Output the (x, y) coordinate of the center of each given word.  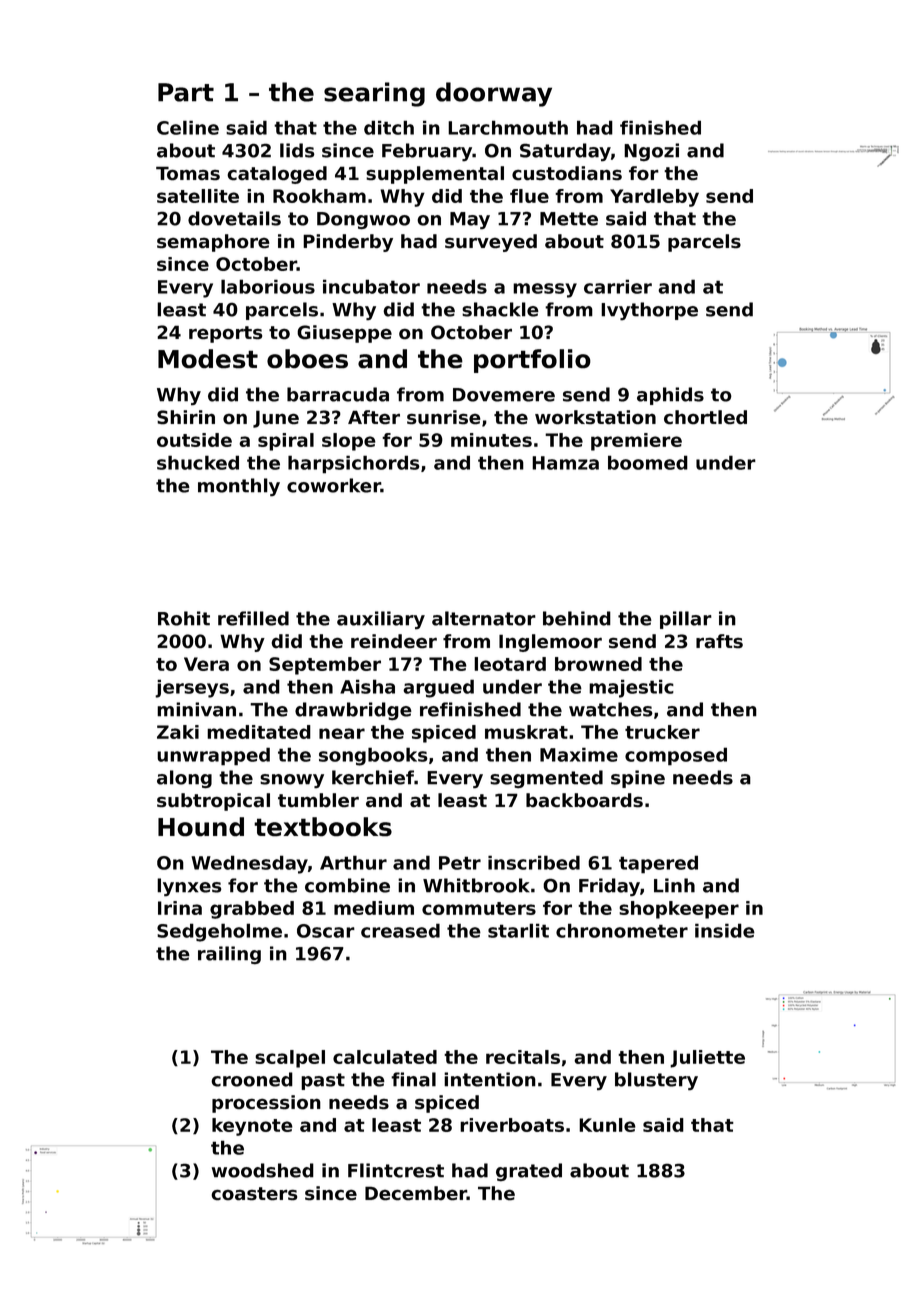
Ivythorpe (649, 311)
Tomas (188, 173)
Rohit (184, 618)
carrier (618, 286)
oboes (307, 359)
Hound (201, 827)
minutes (491, 440)
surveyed (491, 243)
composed (676, 756)
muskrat (526, 732)
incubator (371, 286)
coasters (254, 1194)
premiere (636, 442)
